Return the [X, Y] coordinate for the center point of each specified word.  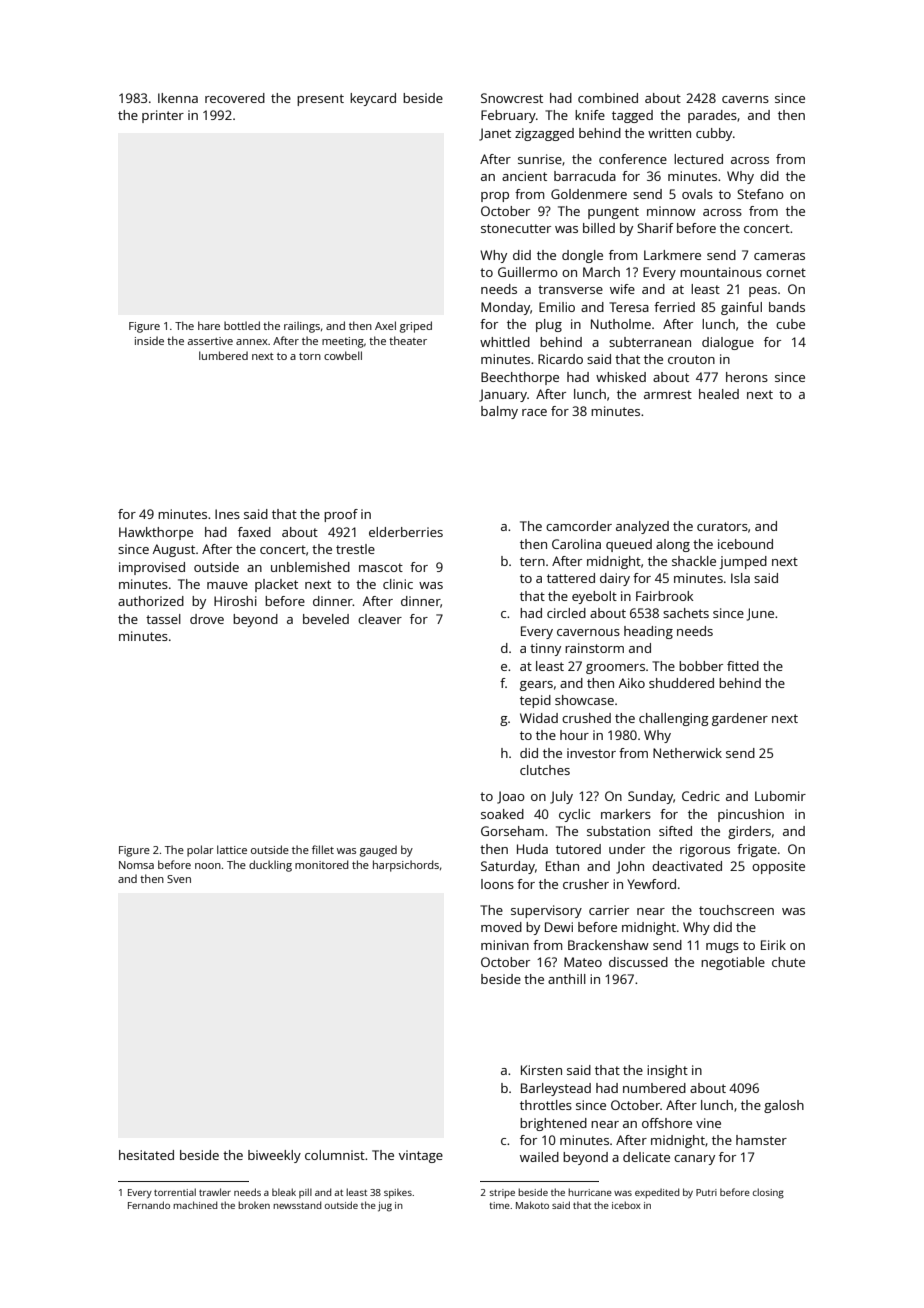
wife [622, 289]
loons [497, 884]
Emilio [557, 307]
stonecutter [516, 228]
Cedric [701, 796]
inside [149, 340]
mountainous [721, 272]
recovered [235, 98]
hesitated [146, 1155]
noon [208, 866]
